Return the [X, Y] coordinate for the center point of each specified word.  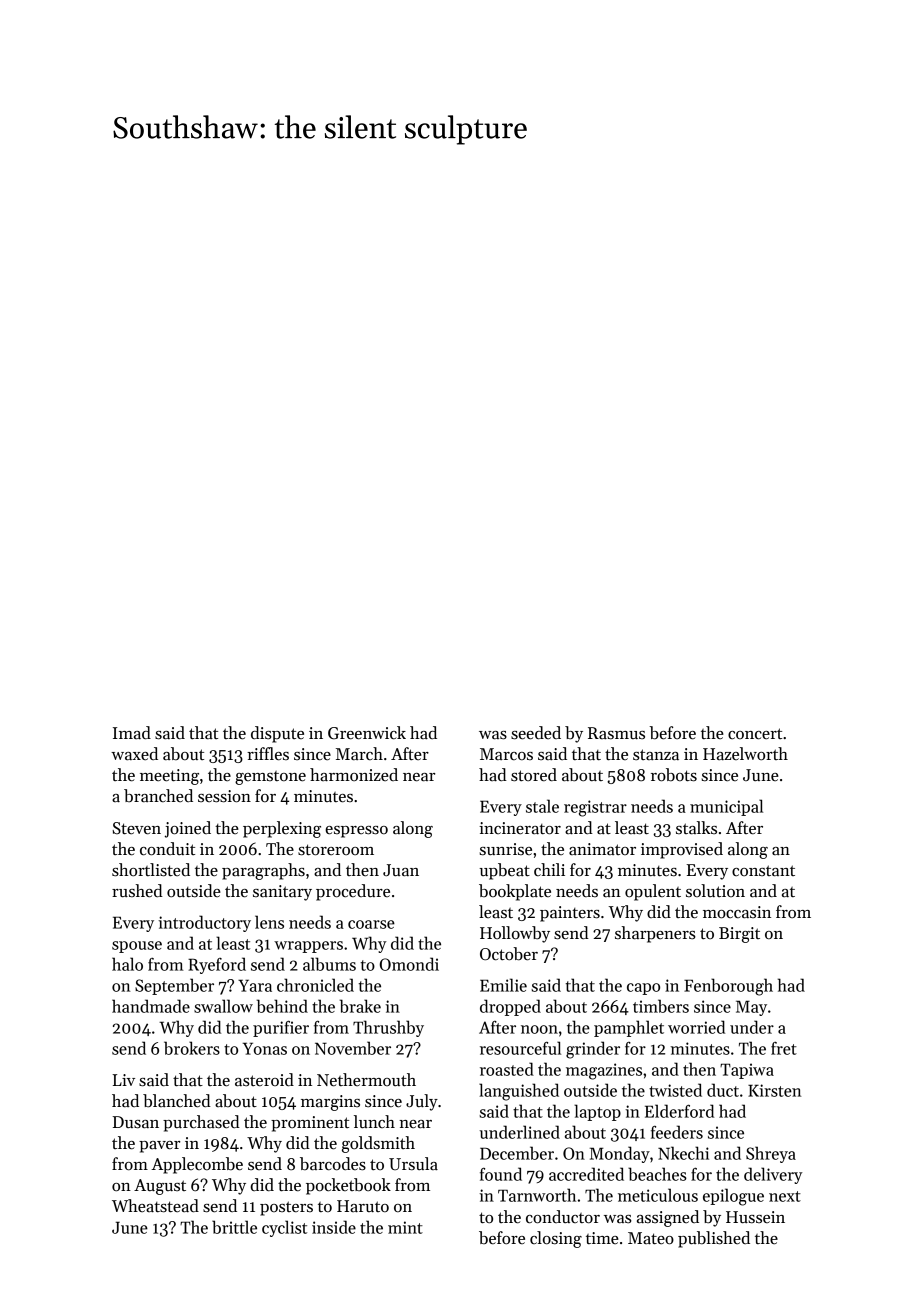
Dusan [135, 1122]
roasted [507, 1069]
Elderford [679, 1111]
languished [519, 1092]
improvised [682, 850]
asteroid [264, 1080]
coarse [371, 924]
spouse [137, 947]
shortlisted [151, 870]
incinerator [520, 828]
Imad [132, 733]
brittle [234, 1227]
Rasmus [616, 733]
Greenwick [367, 733]
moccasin [737, 912]
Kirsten [774, 1090]
